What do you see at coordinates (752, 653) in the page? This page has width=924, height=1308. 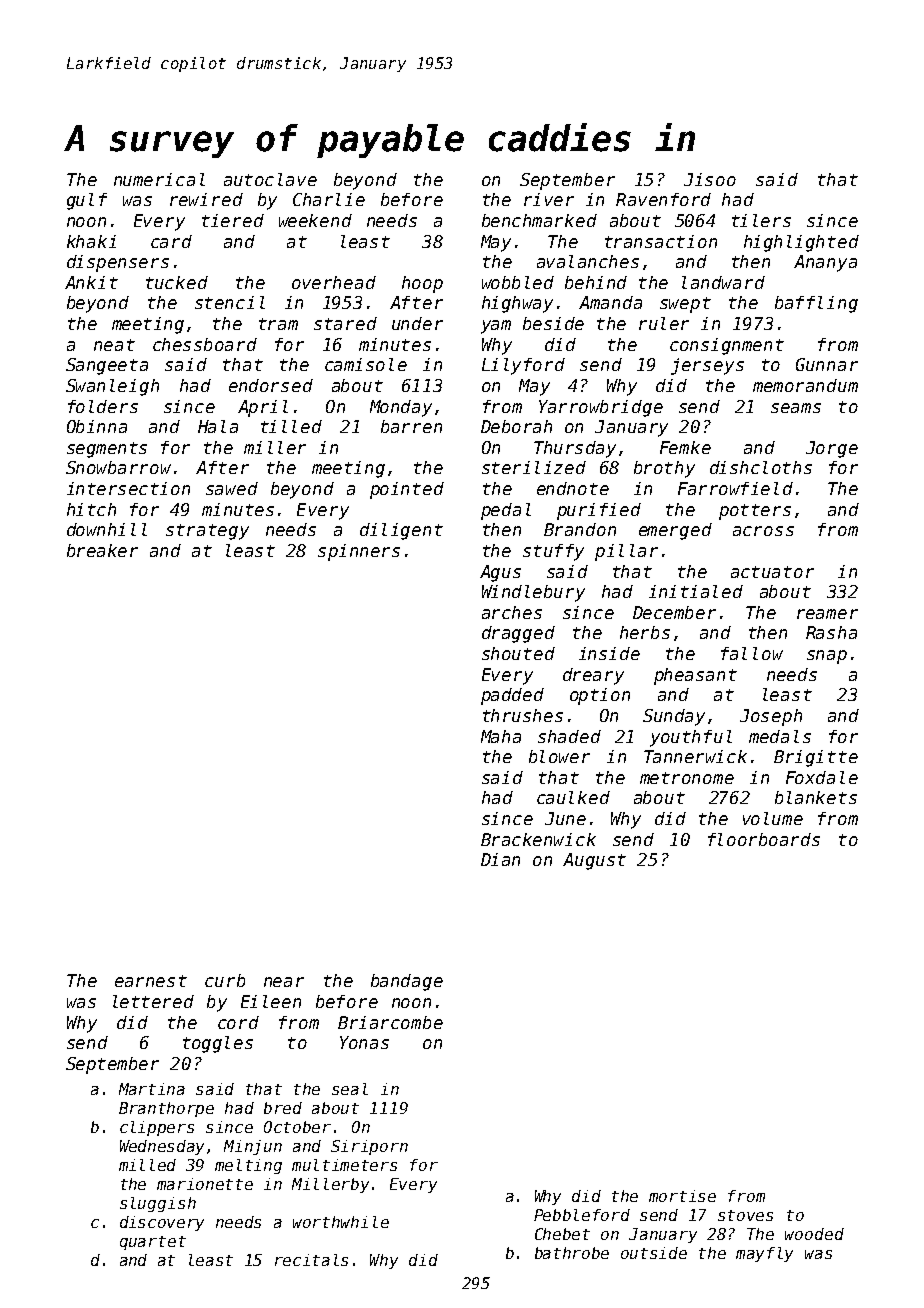 I see `fallow` at bounding box center [752, 653].
